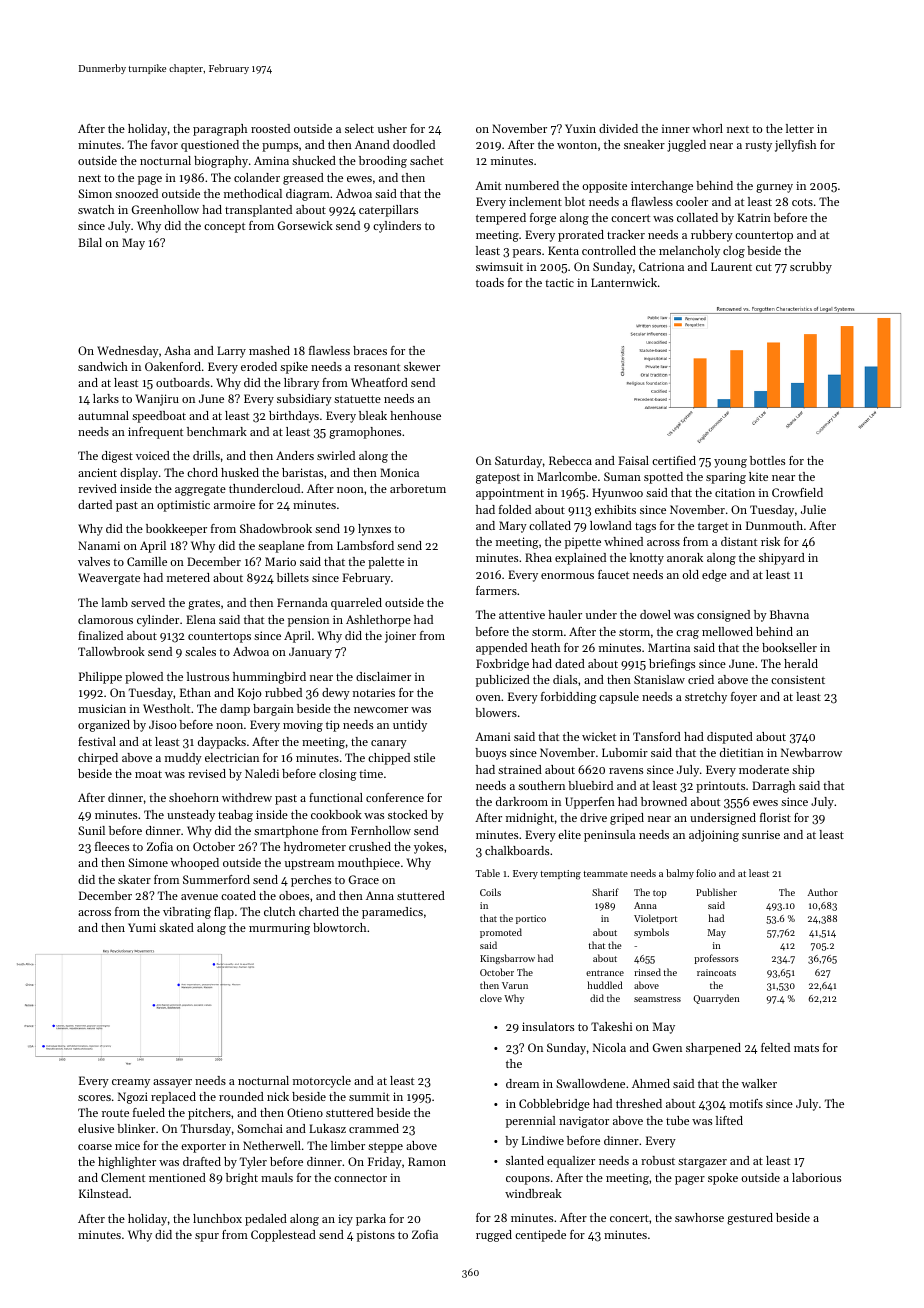 The width and height of the image is (924, 1308). I want to click on motorcycle, so click(322, 1082).
